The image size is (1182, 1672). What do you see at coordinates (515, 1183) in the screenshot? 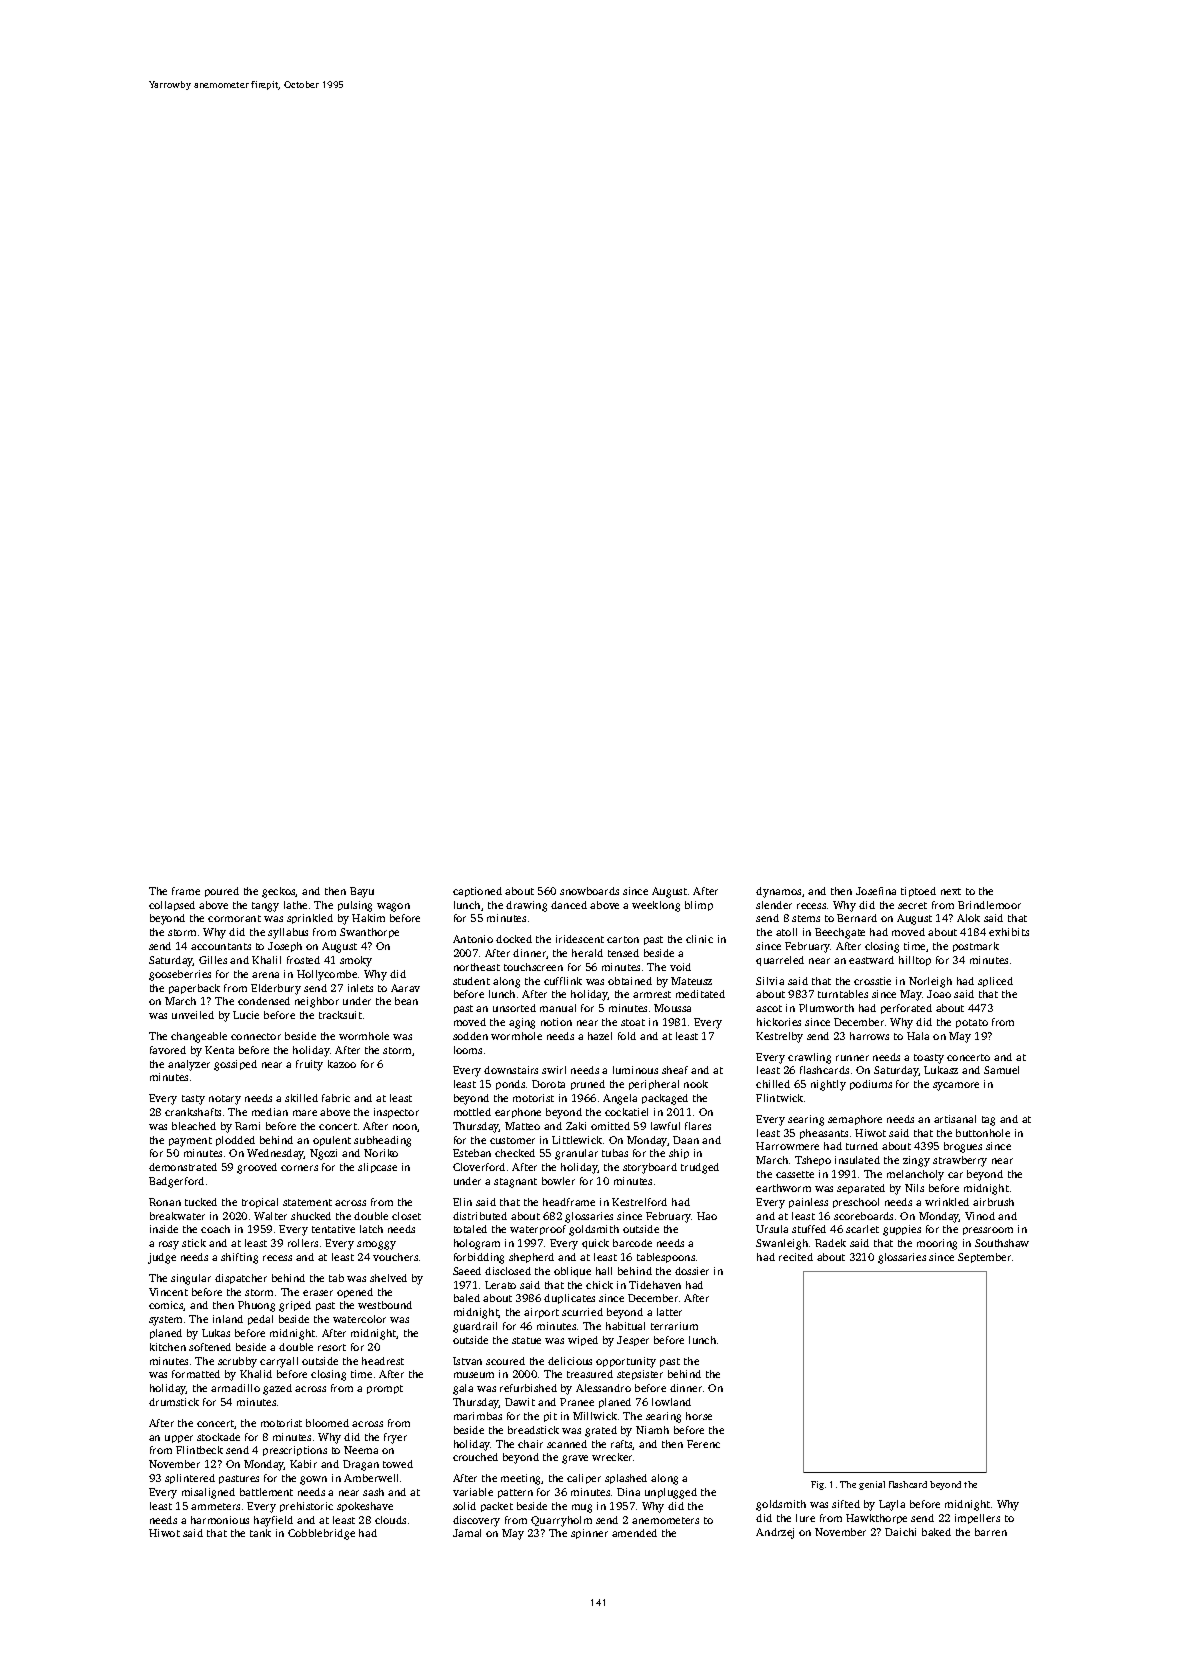
I see `stagnant` at bounding box center [515, 1183].
